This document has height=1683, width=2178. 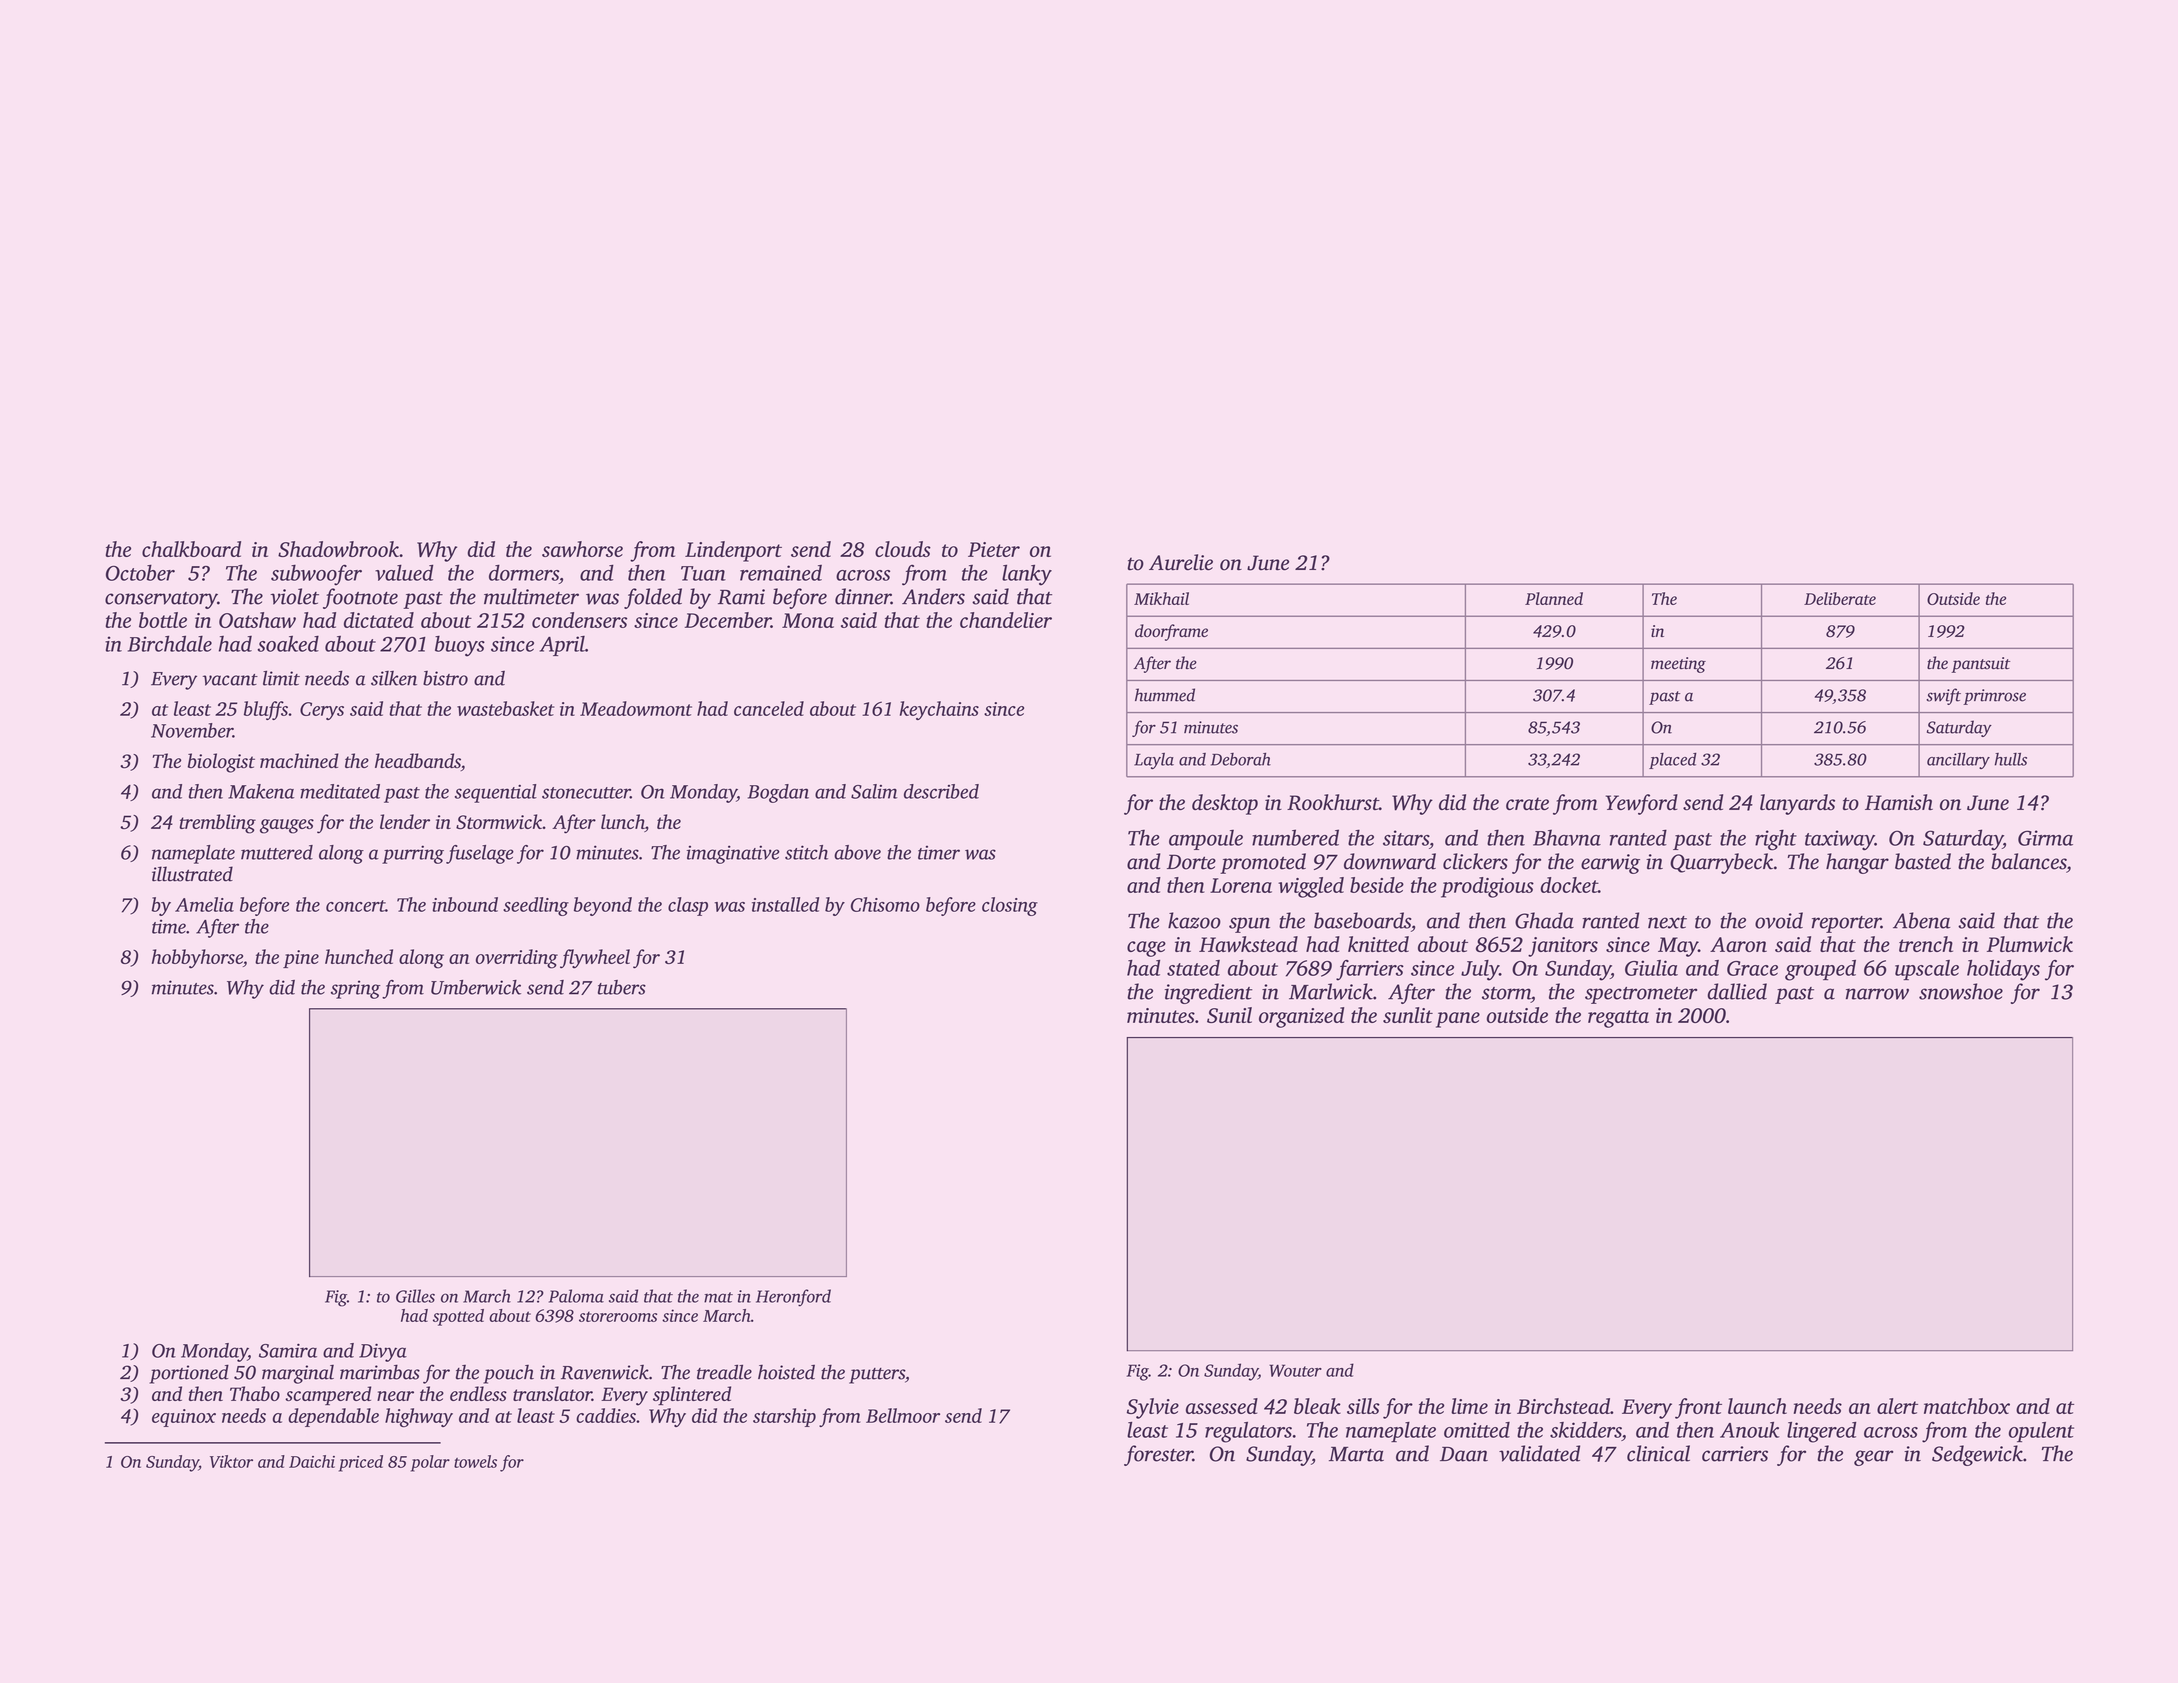 I want to click on Deliberate, so click(x=1840, y=598).
